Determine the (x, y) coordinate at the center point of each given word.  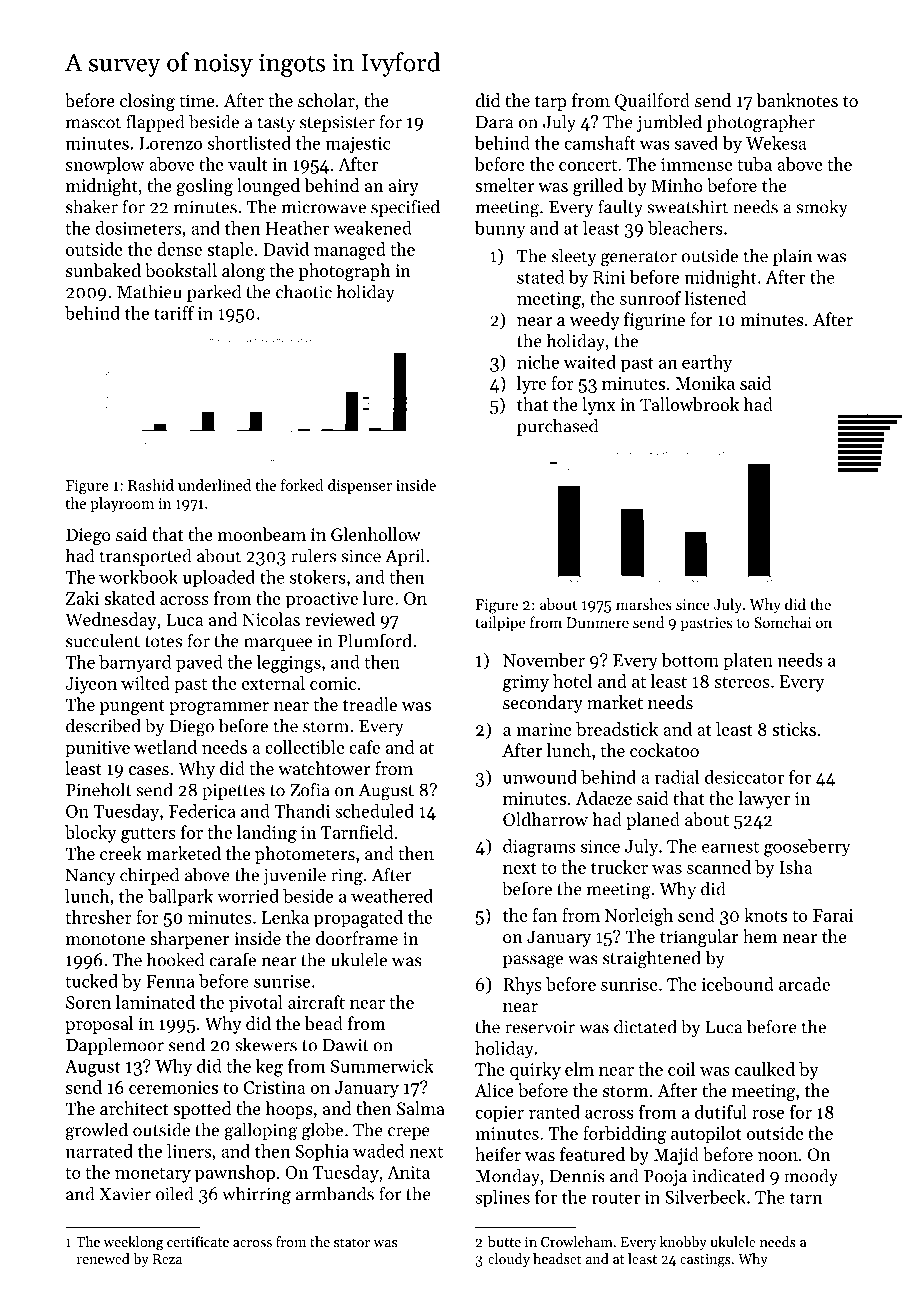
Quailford (652, 102)
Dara (494, 122)
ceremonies (173, 1087)
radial (676, 777)
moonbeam (262, 534)
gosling (205, 187)
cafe (364, 747)
